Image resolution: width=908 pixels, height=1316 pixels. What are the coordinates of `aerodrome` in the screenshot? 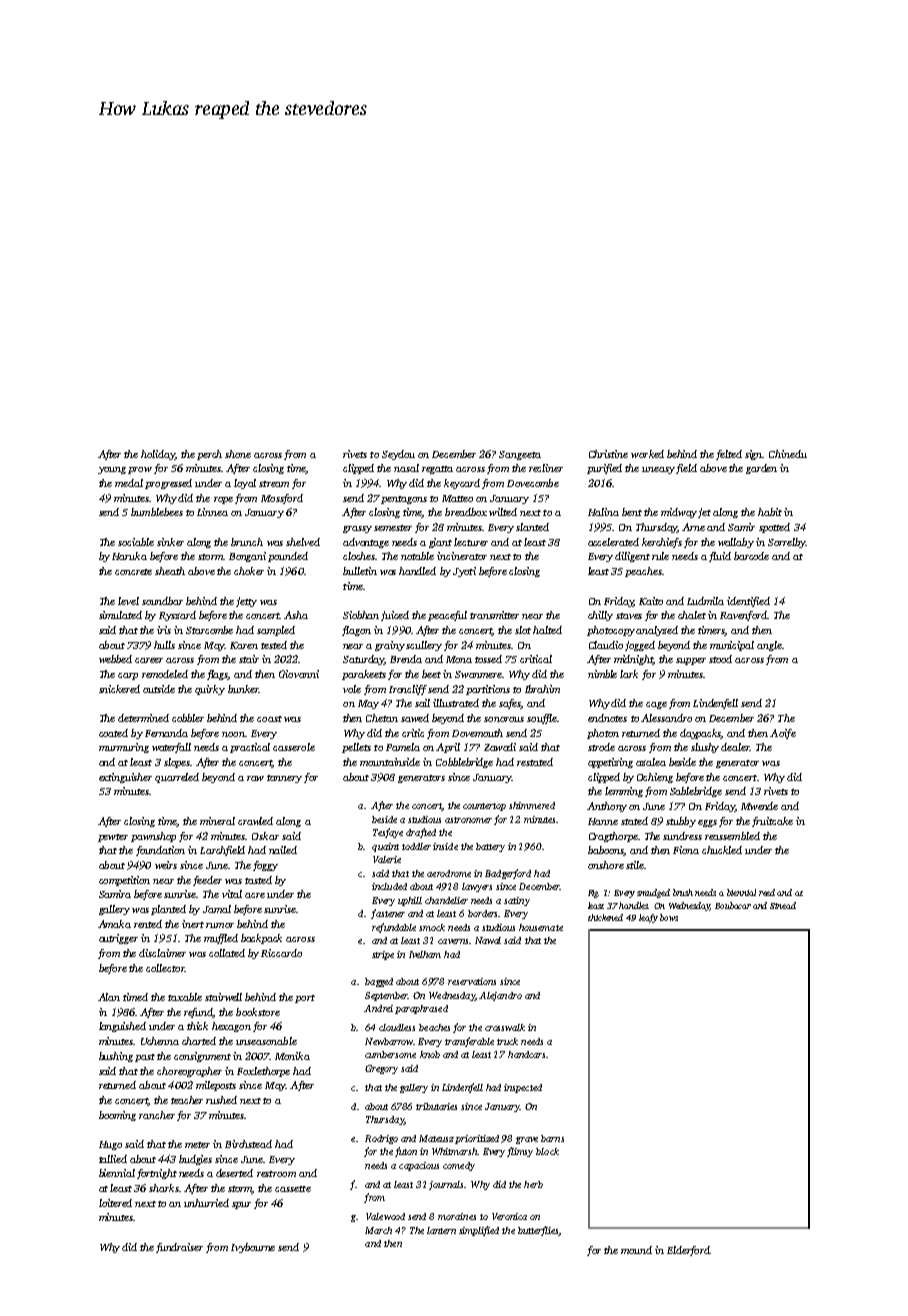 It's located at (449, 873).
